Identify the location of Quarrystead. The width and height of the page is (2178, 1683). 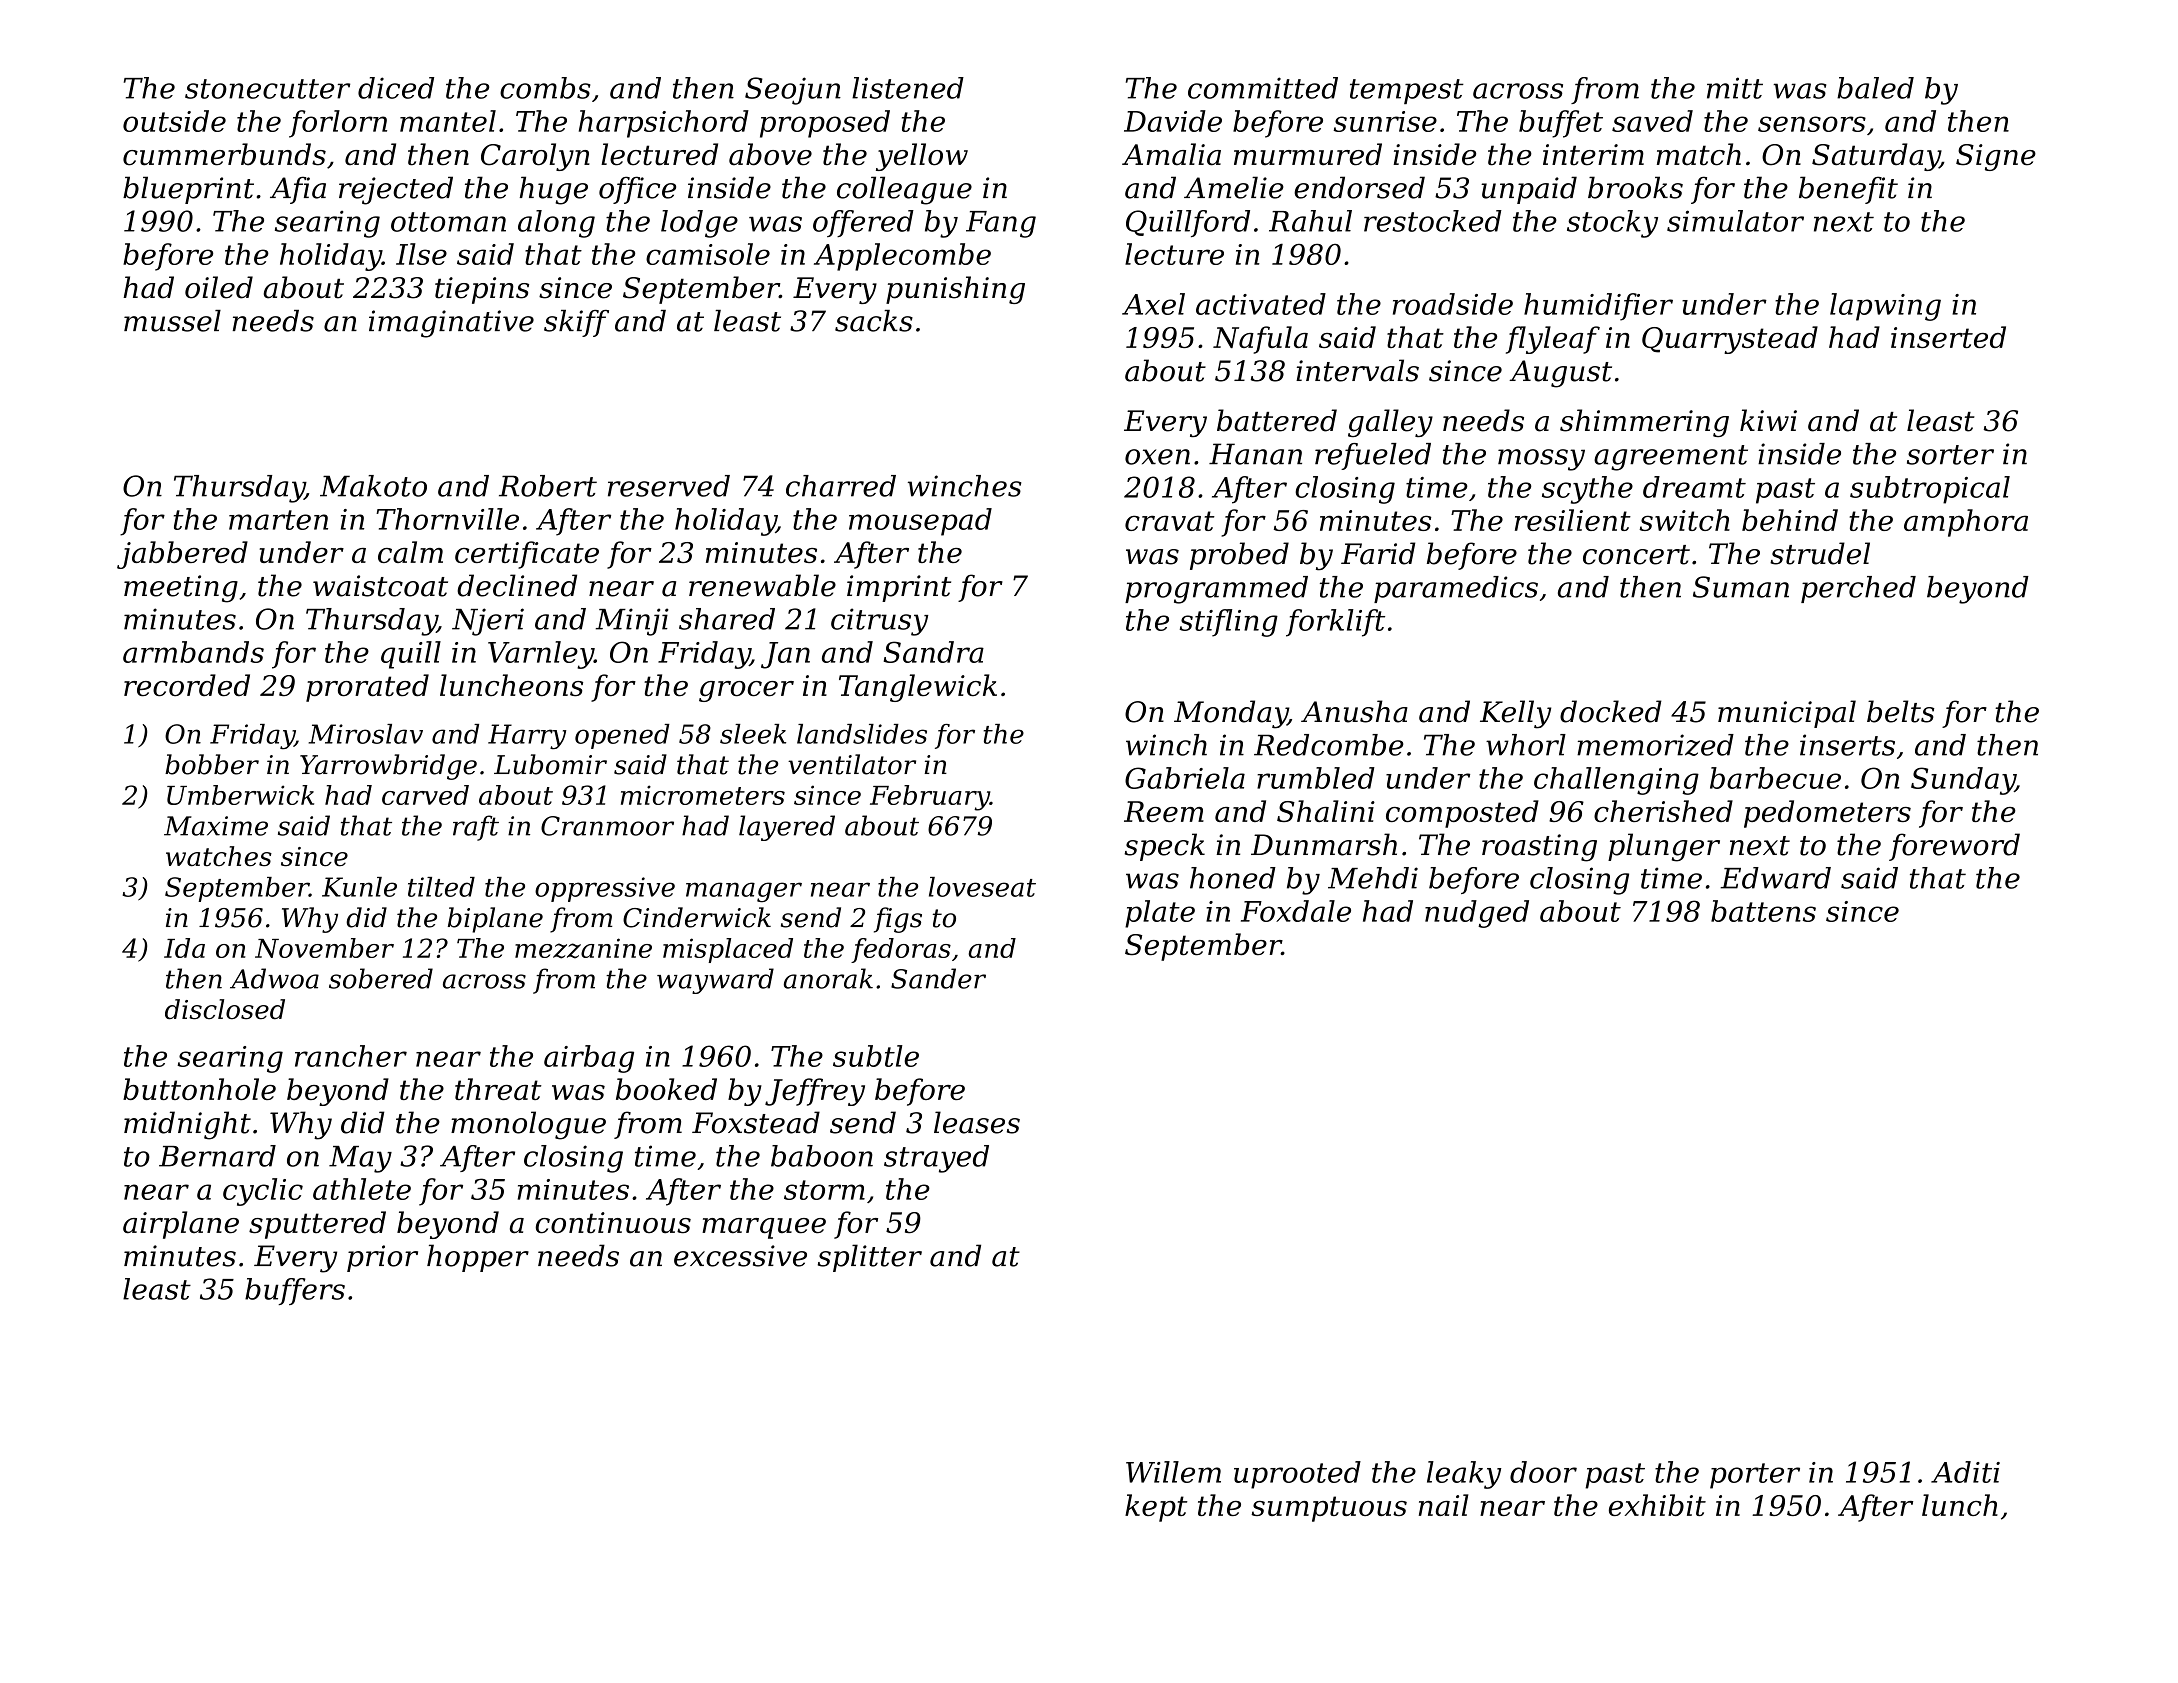
(1730, 340).
